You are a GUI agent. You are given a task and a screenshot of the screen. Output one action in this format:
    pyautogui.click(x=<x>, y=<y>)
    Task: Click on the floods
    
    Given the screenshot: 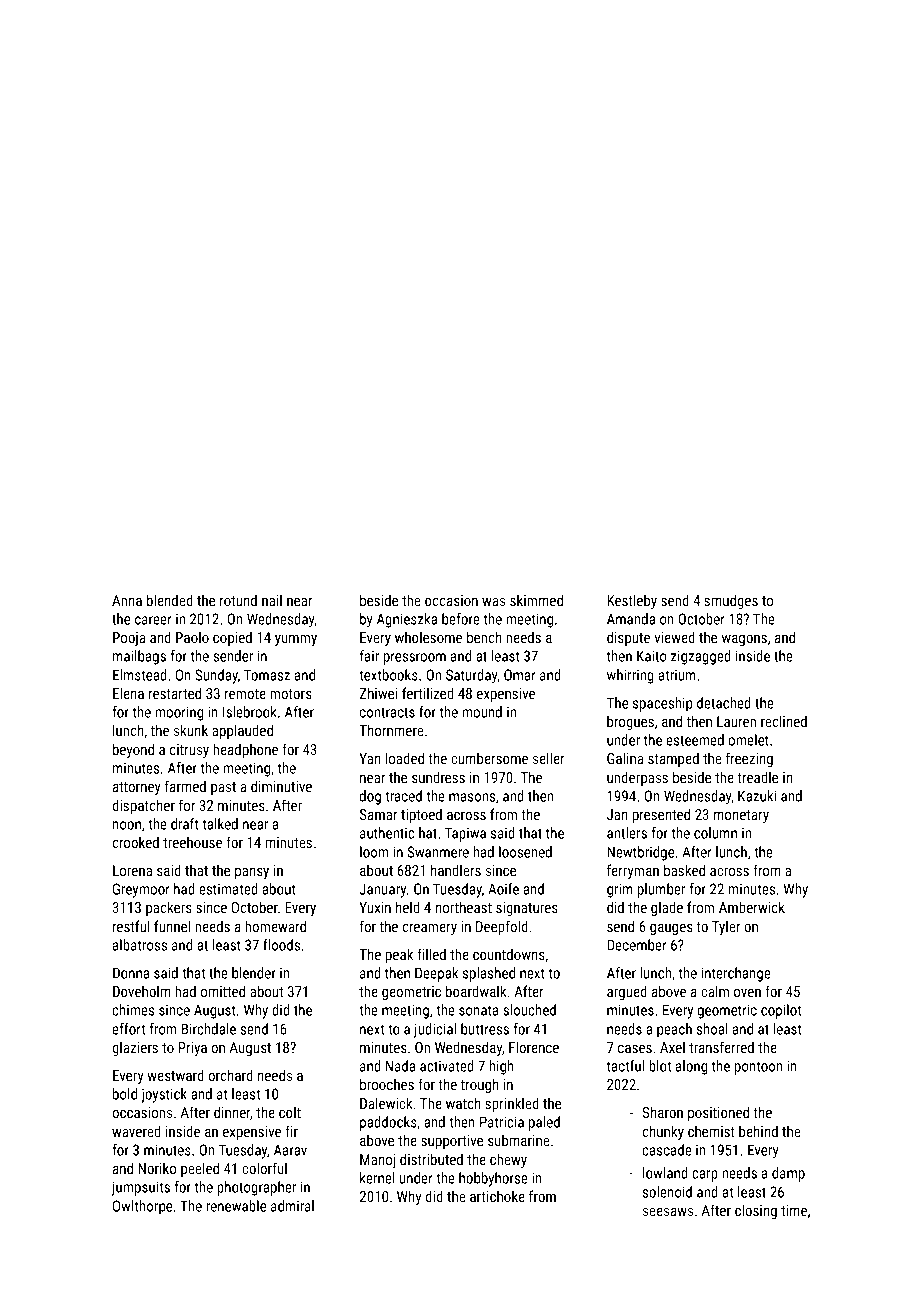 What is the action you would take?
    pyautogui.click(x=281, y=945)
